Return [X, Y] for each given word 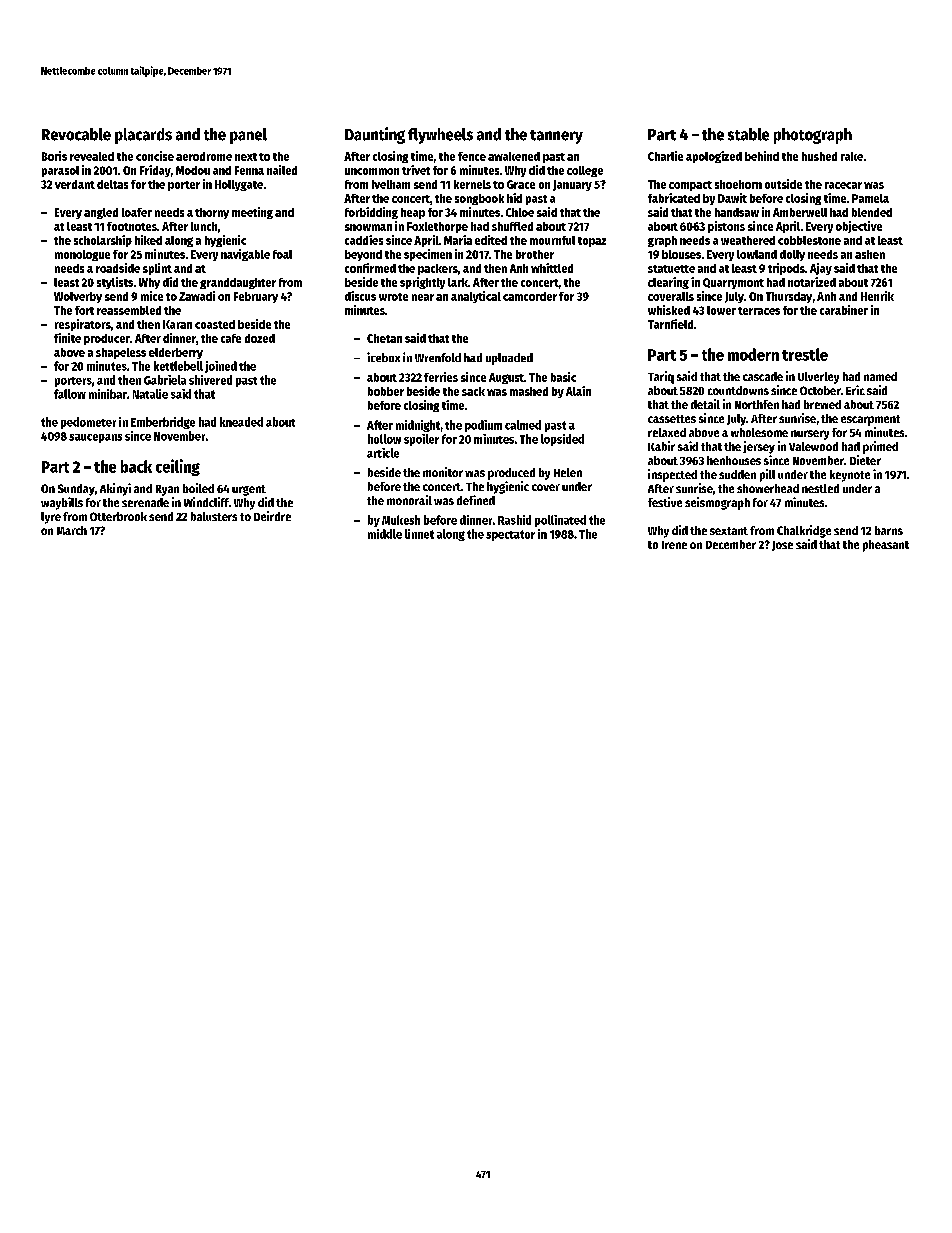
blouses [681, 254]
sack [473, 391]
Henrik [877, 296]
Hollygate [239, 185]
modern [753, 354]
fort [84, 310]
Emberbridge [163, 423]
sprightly [422, 283]
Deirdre [272, 516]
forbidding [371, 213]
